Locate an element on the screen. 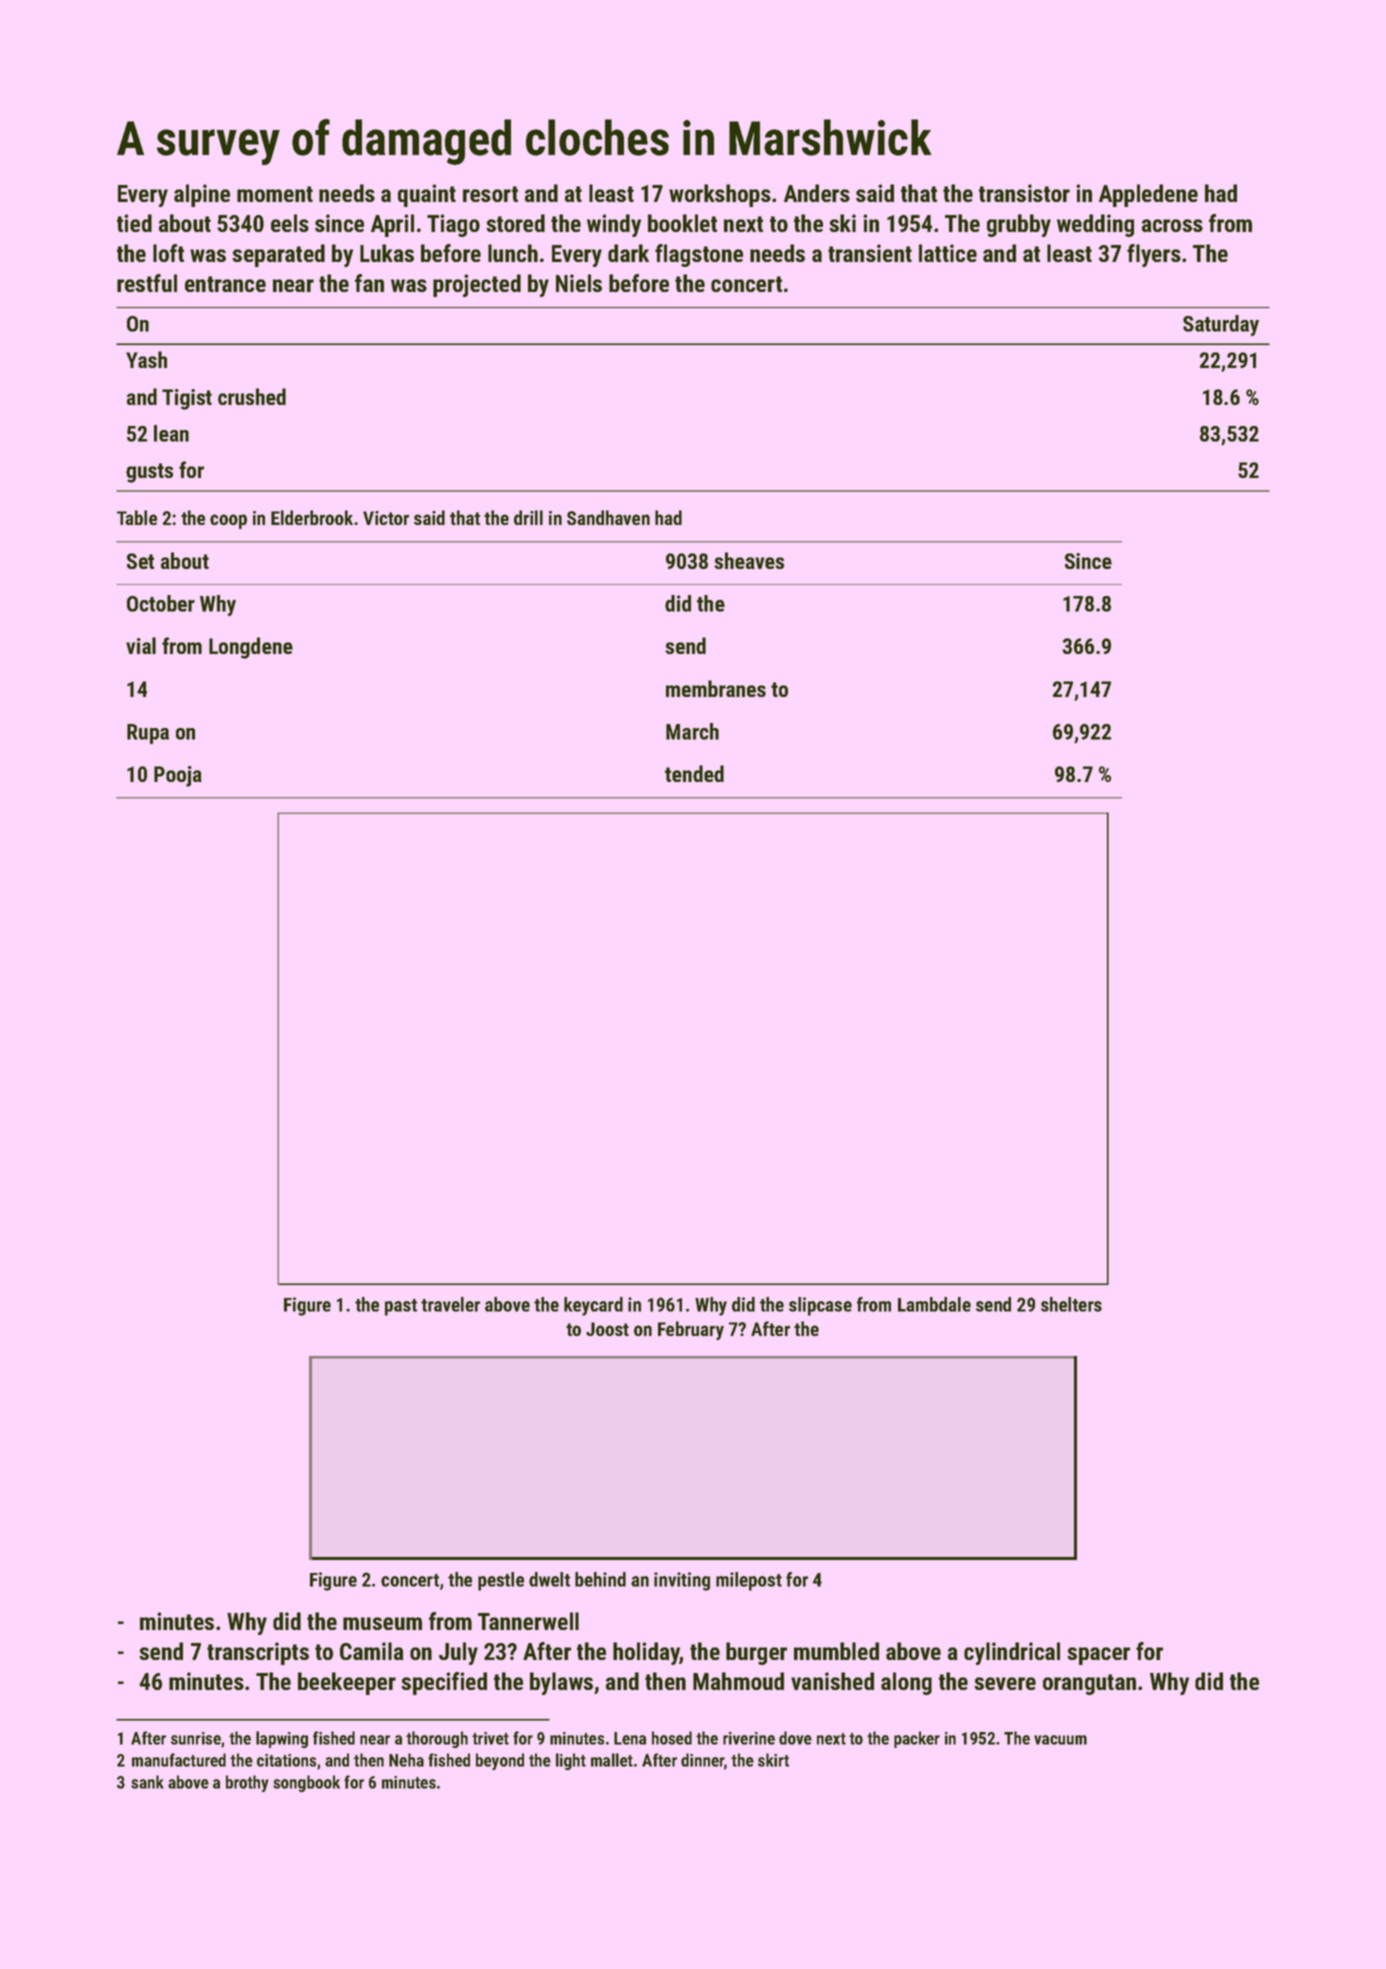 This screenshot has height=1969, width=1386. tended is located at coordinates (694, 773).
